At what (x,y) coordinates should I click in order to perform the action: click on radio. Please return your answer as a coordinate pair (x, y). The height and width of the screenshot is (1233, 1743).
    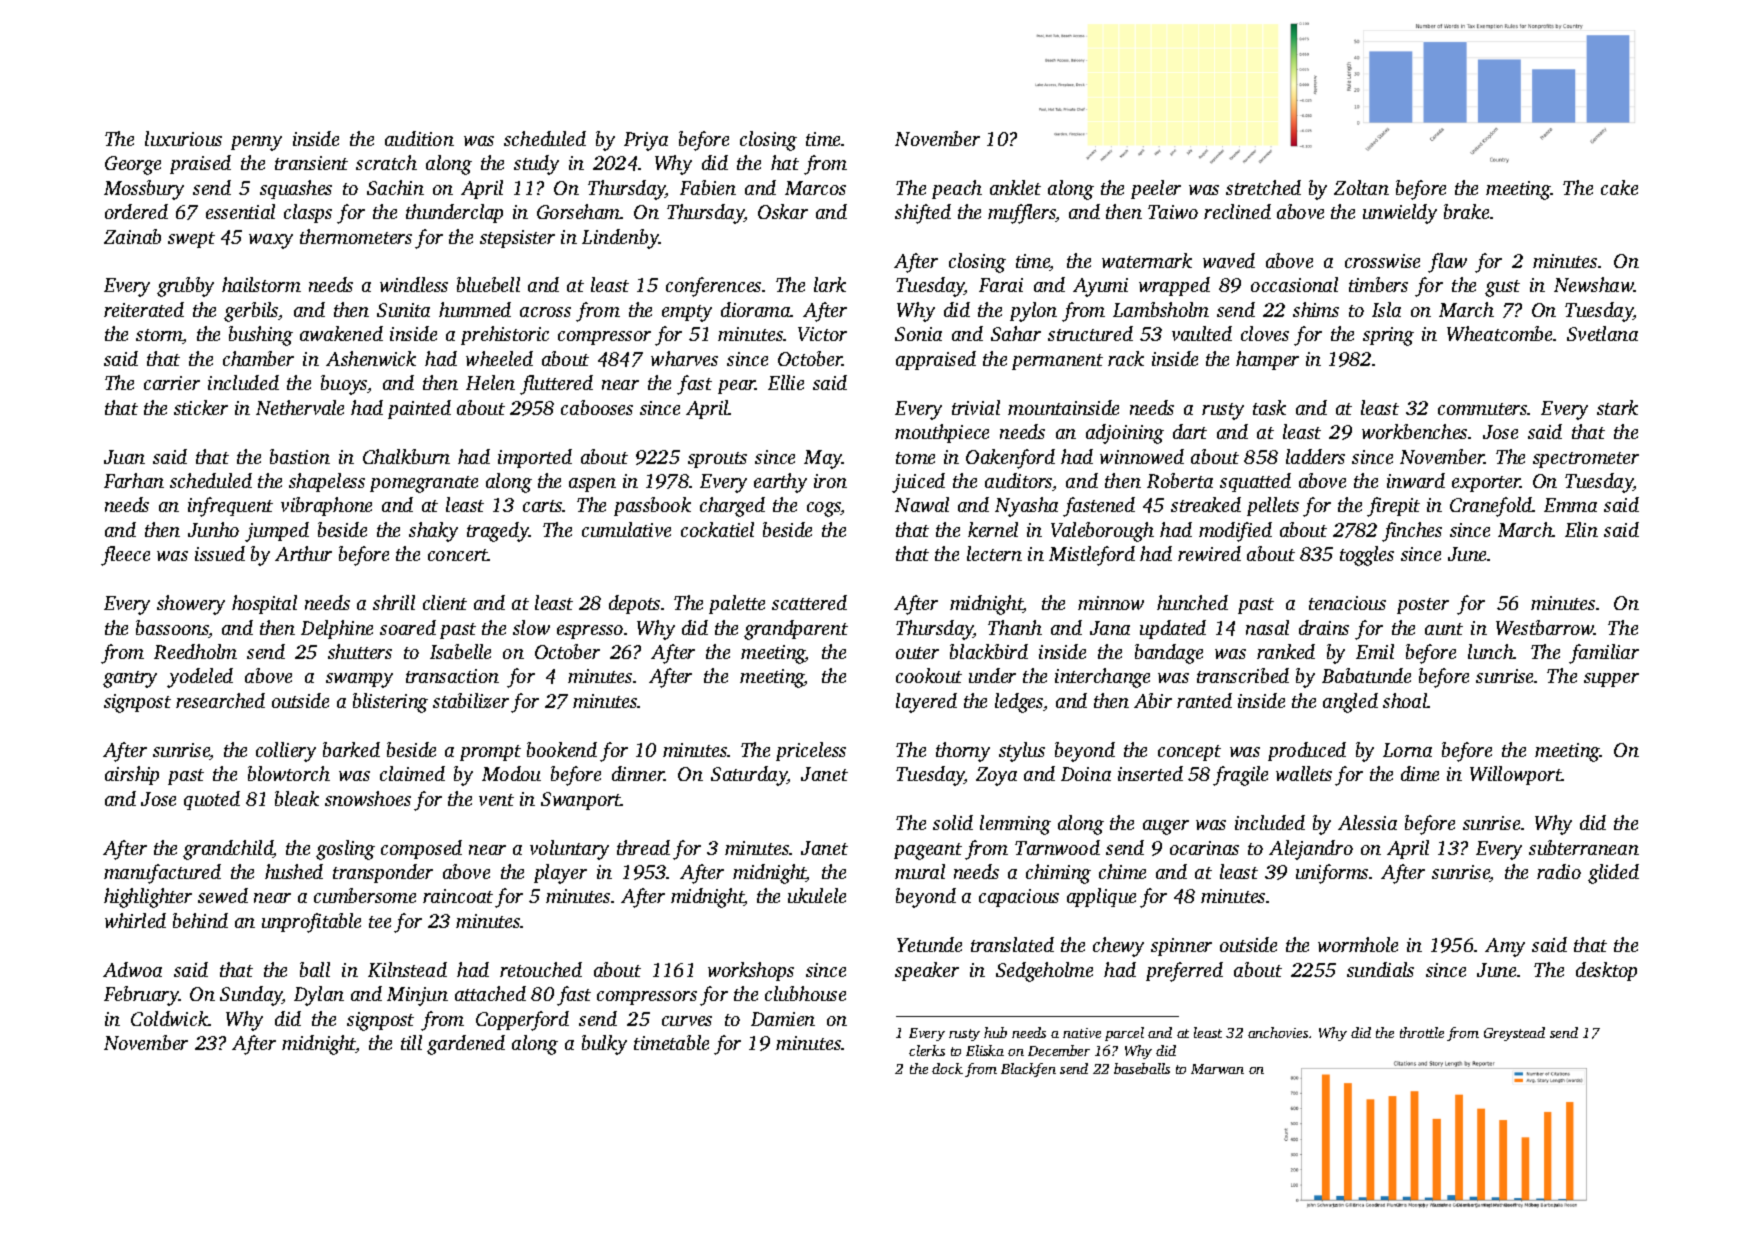
    Looking at the image, I should click on (1559, 871).
